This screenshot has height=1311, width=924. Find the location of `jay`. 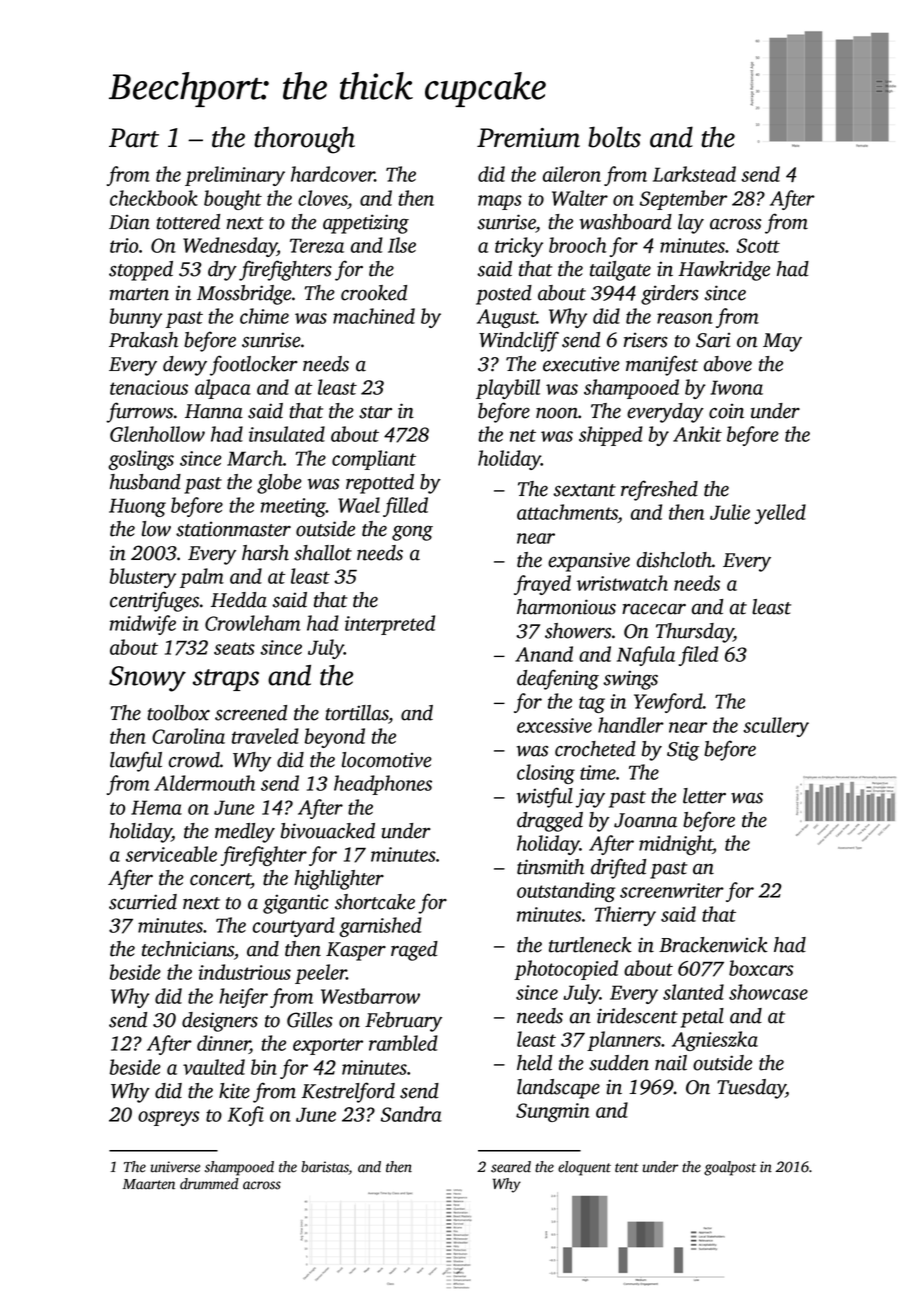

jay is located at coordinates (590, 798).
